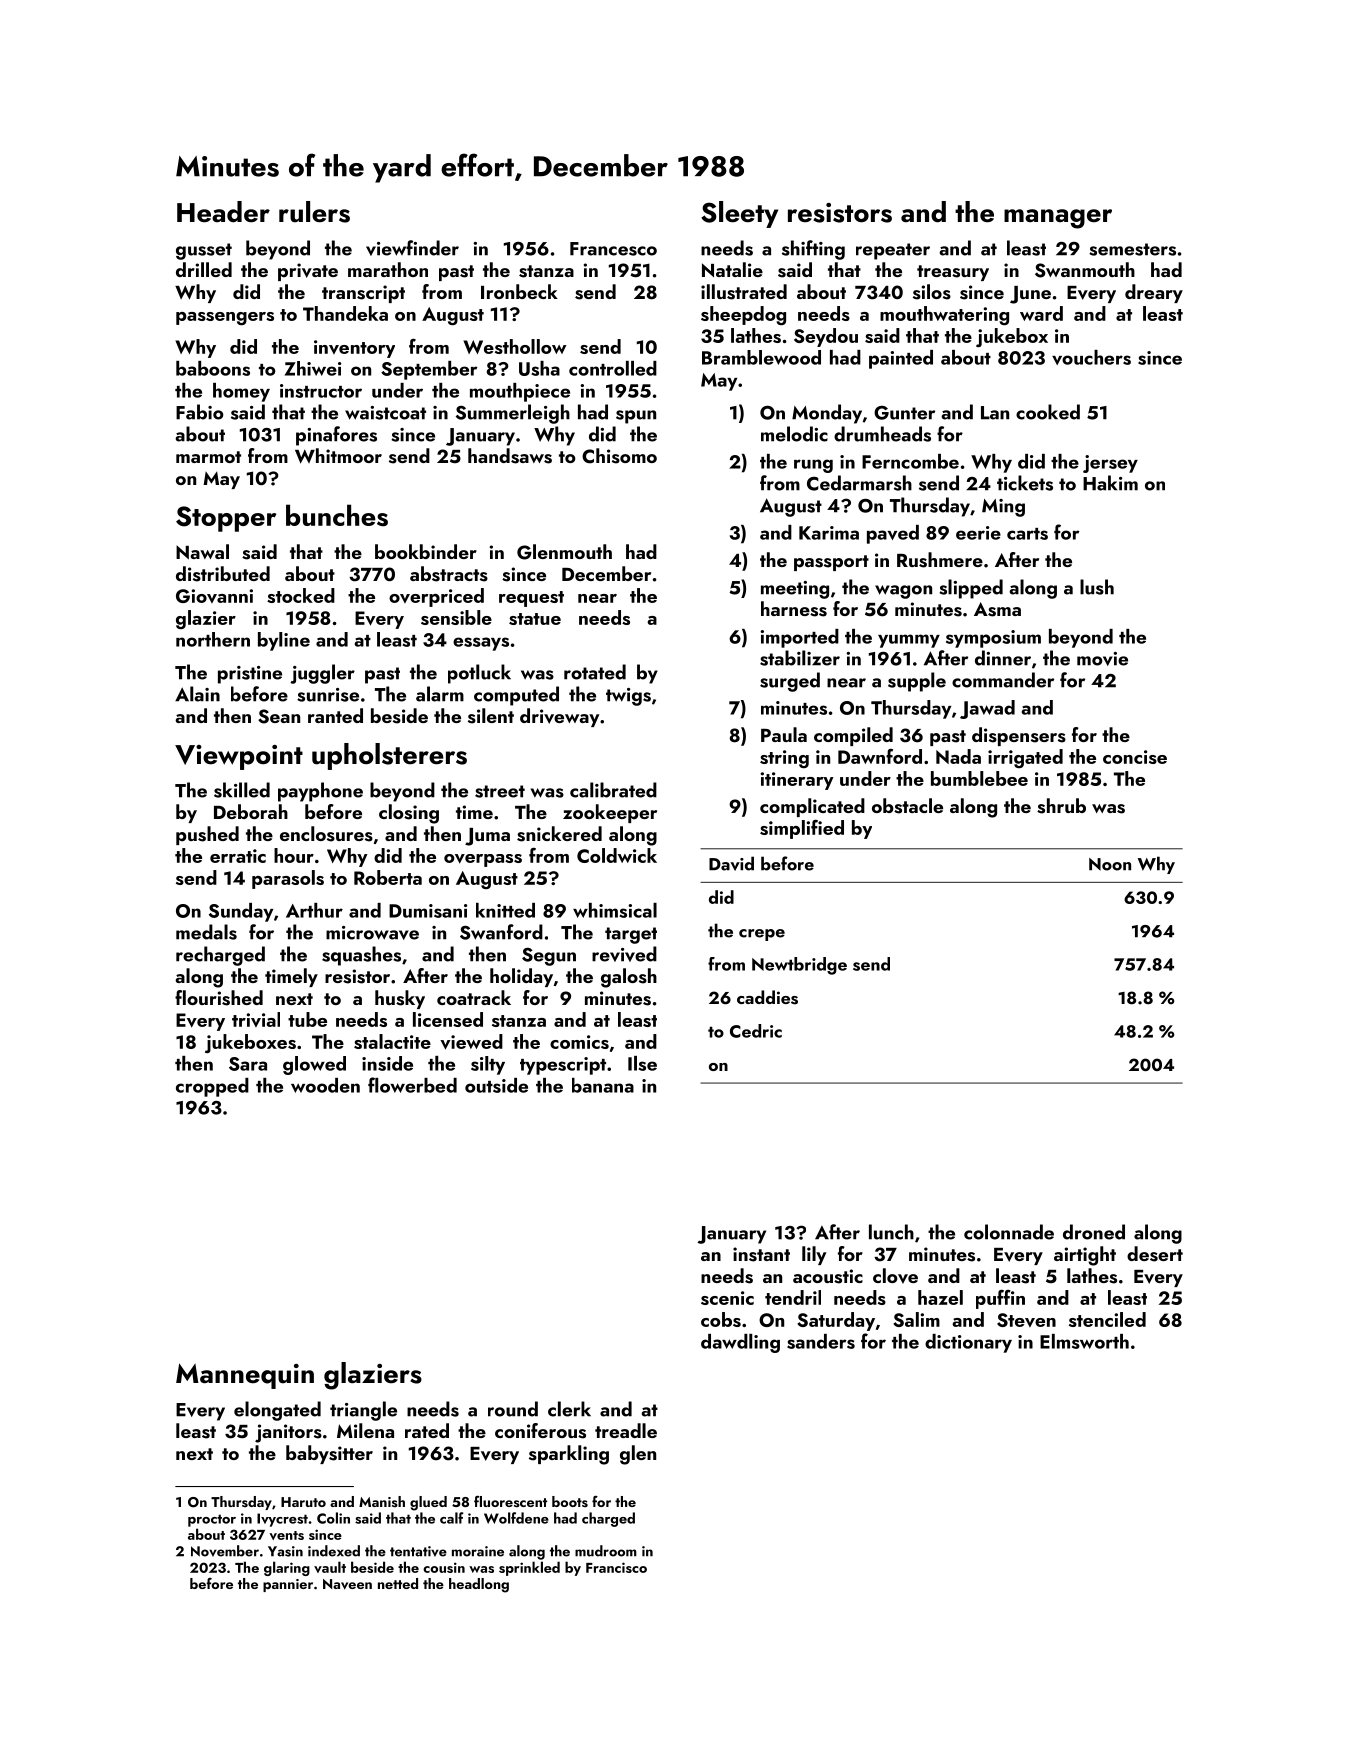  Describe the element at coordinates (307, 1019) in the screenshot. I see `tube` at that location.
